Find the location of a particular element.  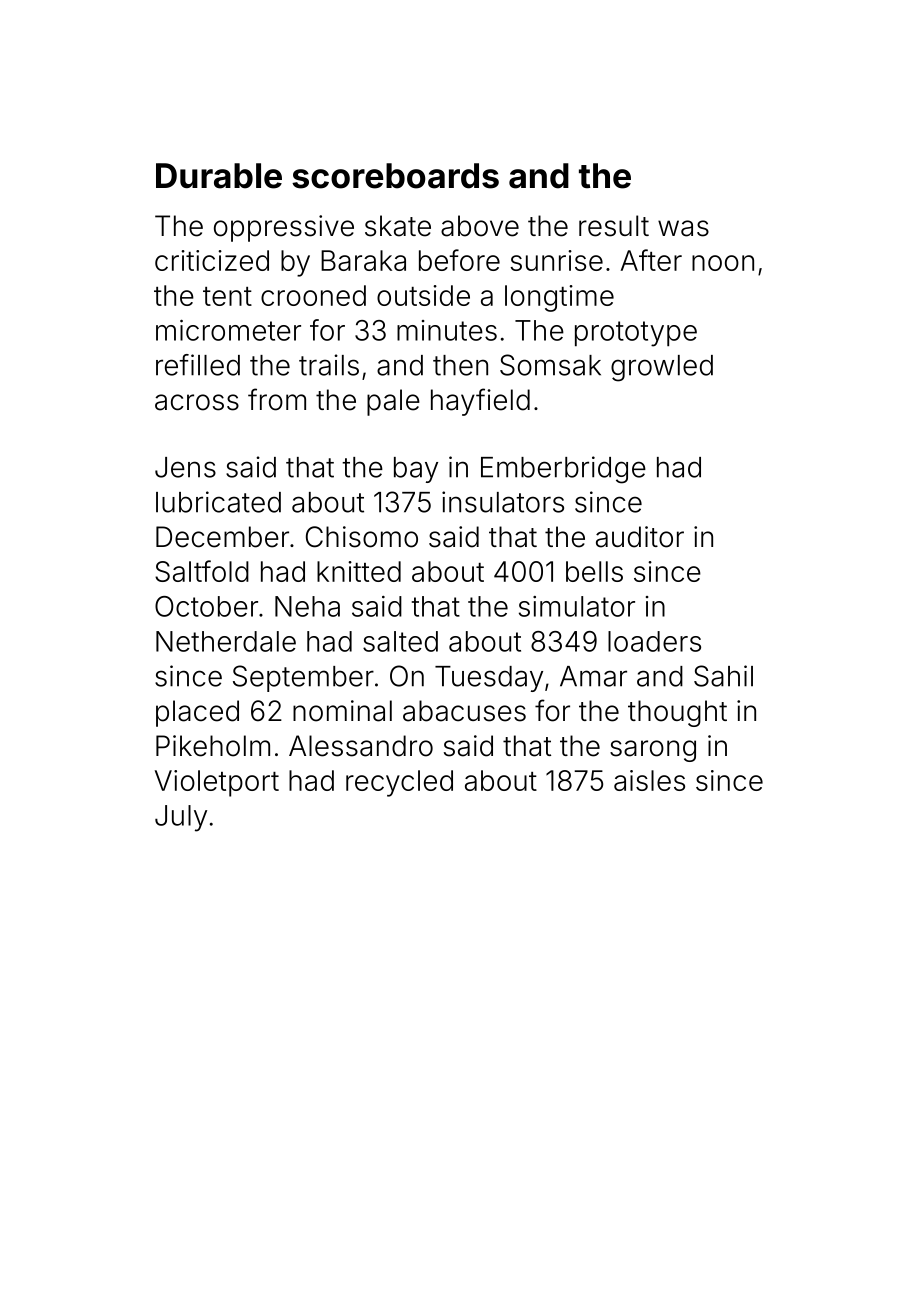

auditor is located at coordinates (640, 537).
